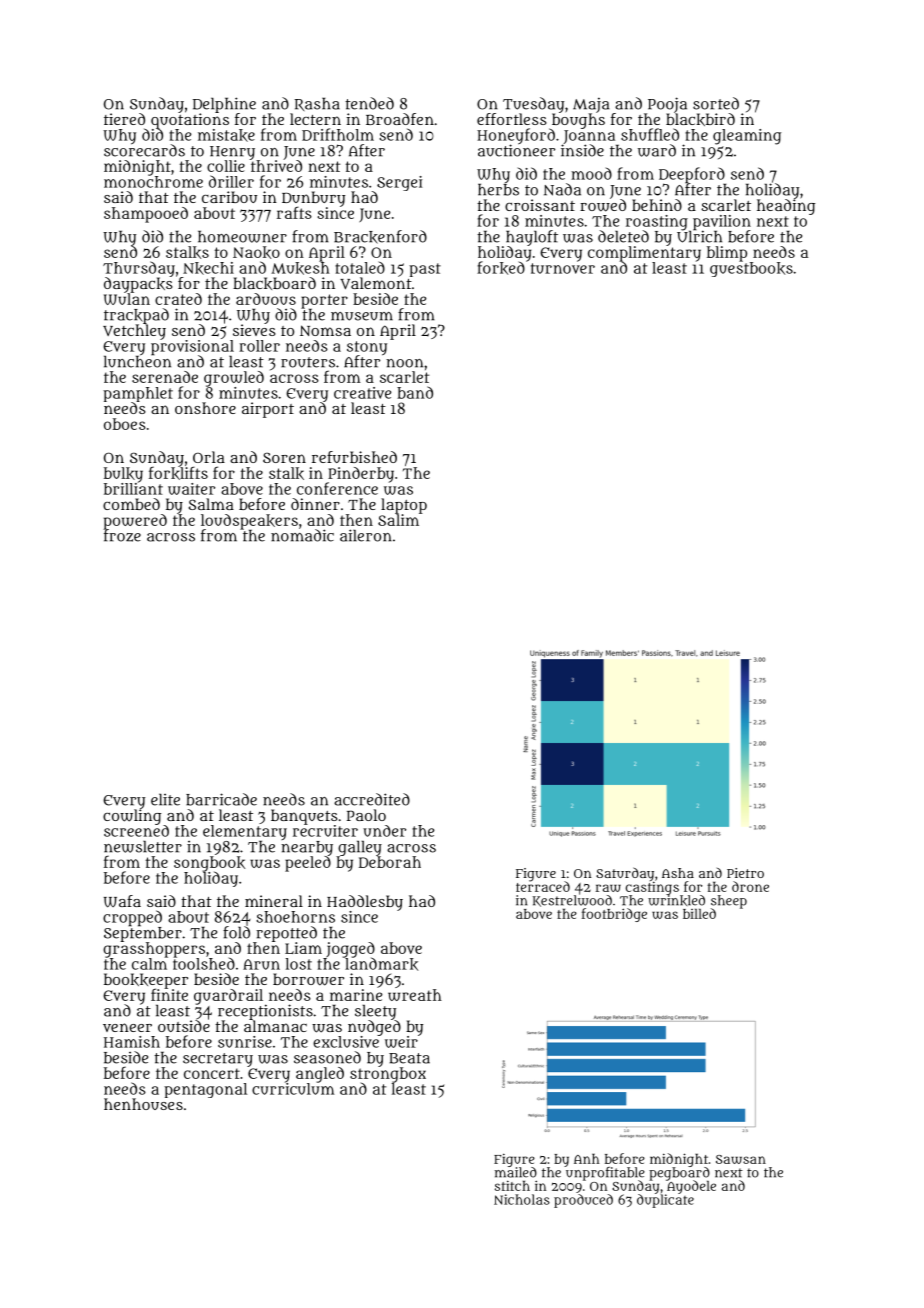 The width and height of the screenshot is (924, 1308). What do you see at coordinates (224, 105) in the screenshot?
I see `Delphine` at bounding box center [224, 105].
